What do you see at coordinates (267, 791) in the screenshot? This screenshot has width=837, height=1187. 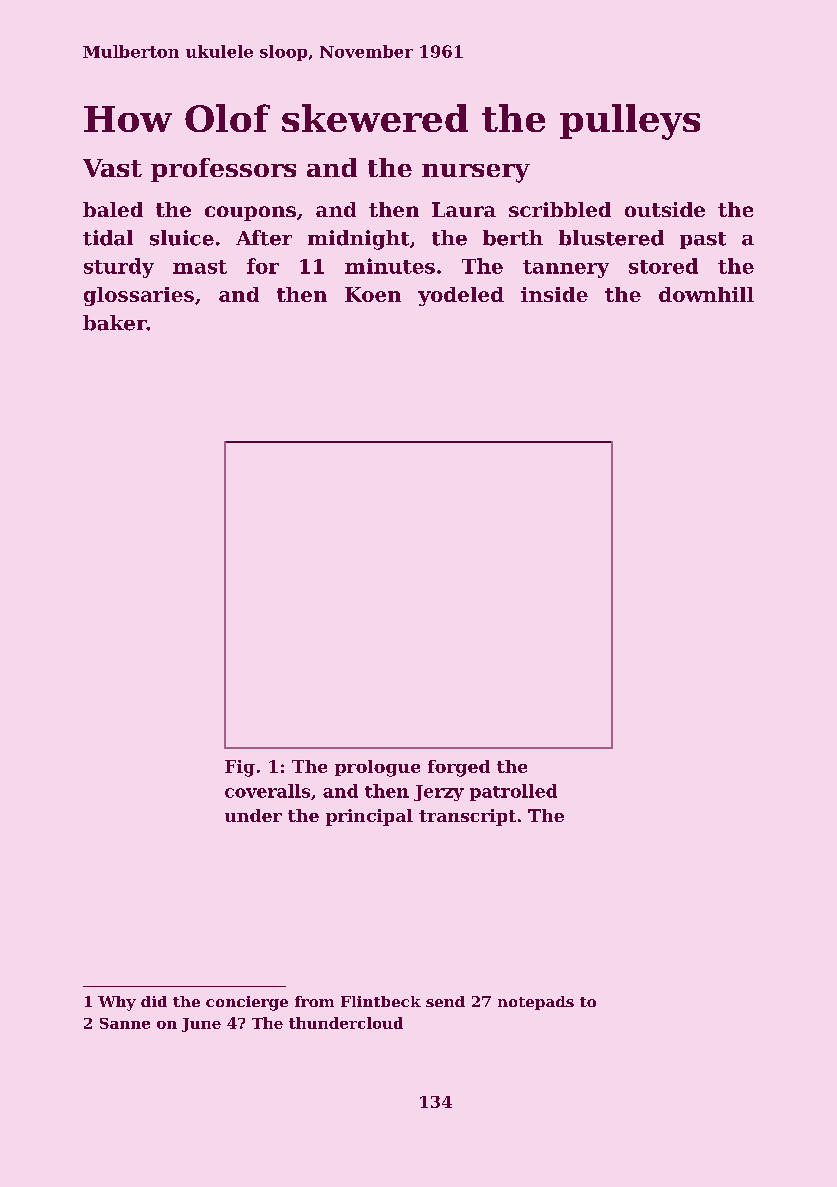 I see `coveralls` at bounding box center [267, 791].
